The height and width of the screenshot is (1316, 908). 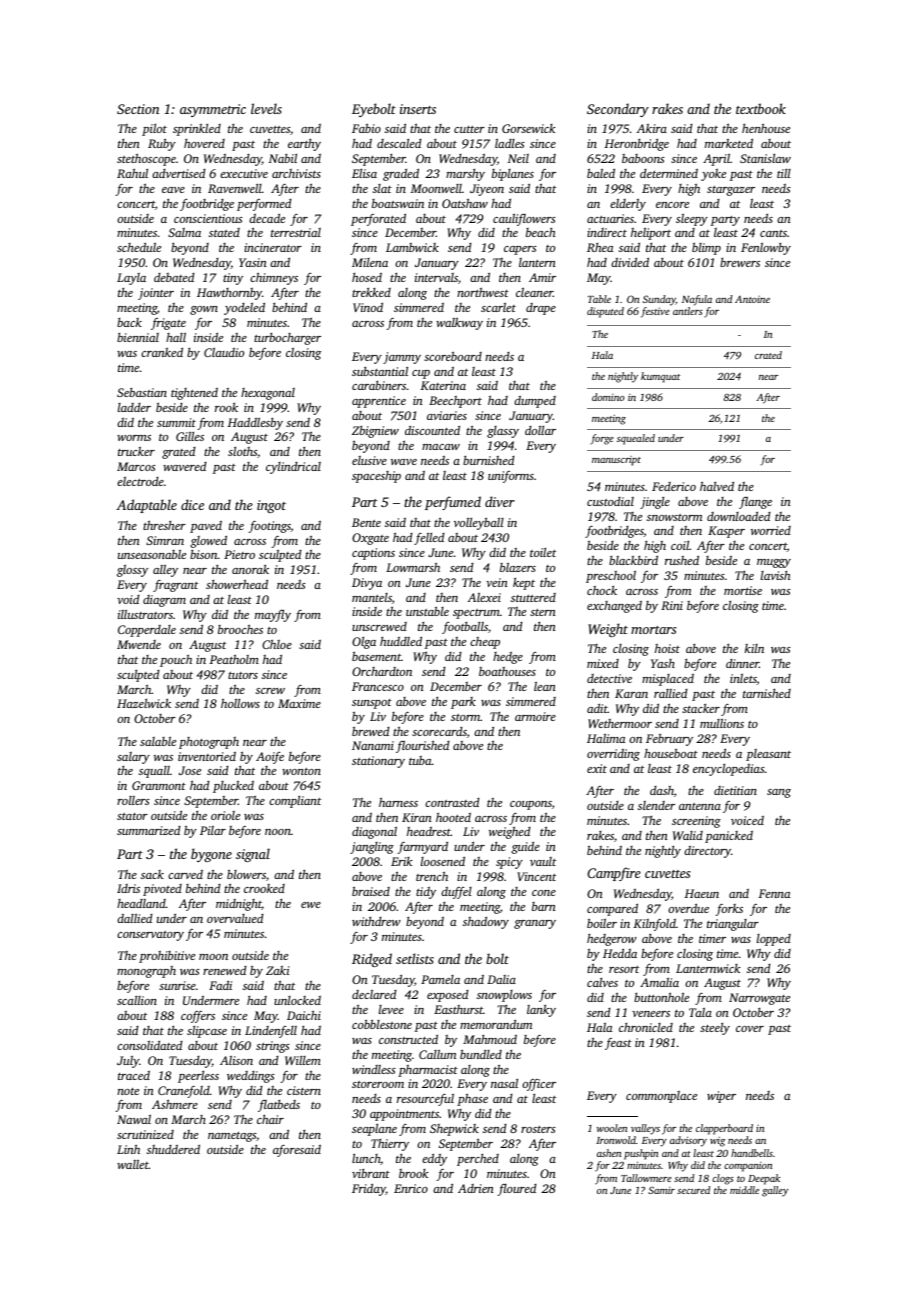 What do you see at coordinates (774, 940) in the screenshot?
I see `lopped` at bounding box center [774, 940].
